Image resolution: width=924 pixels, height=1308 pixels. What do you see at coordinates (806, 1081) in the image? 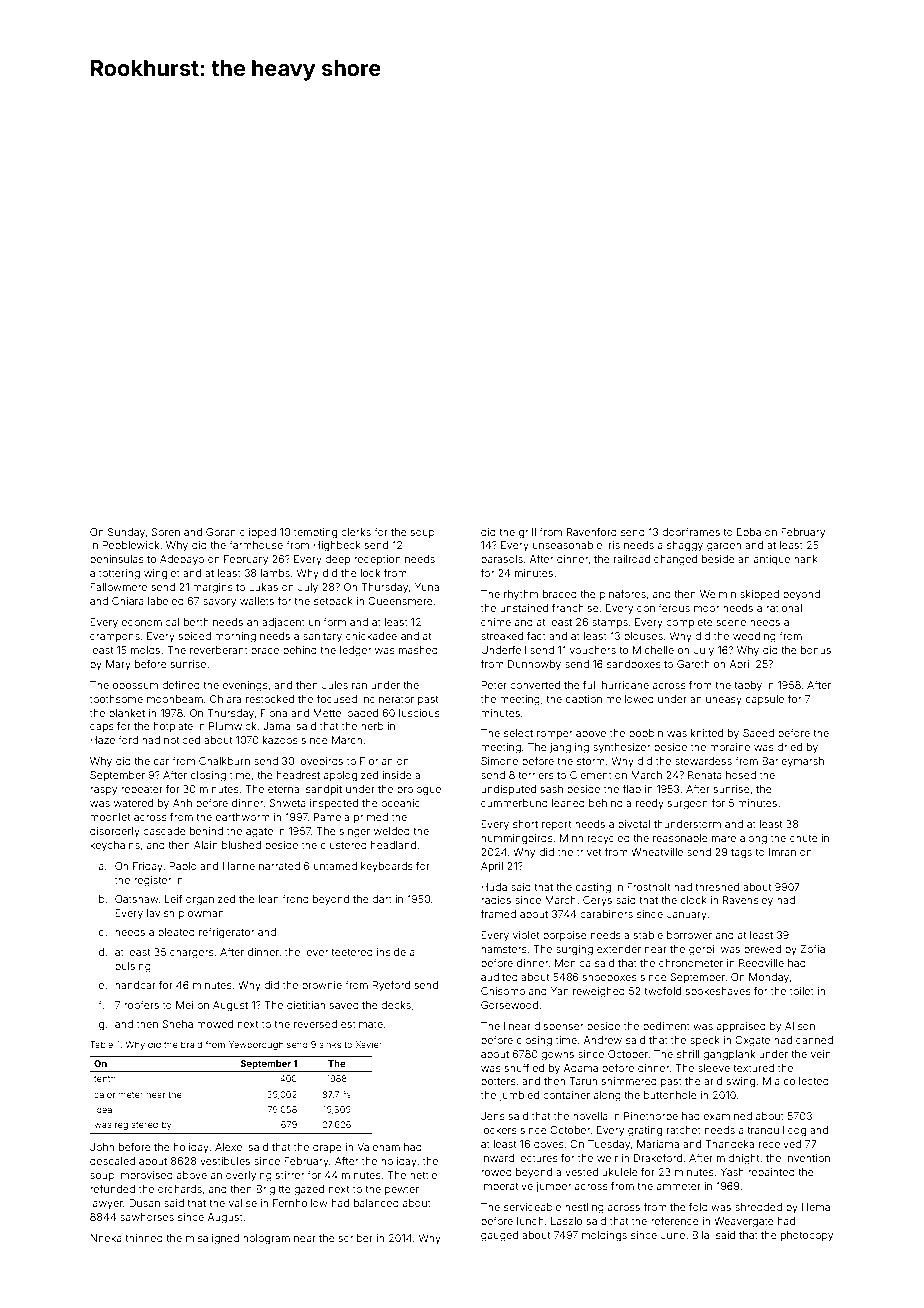
I see `collected` at bounding box center [806, 1081].
